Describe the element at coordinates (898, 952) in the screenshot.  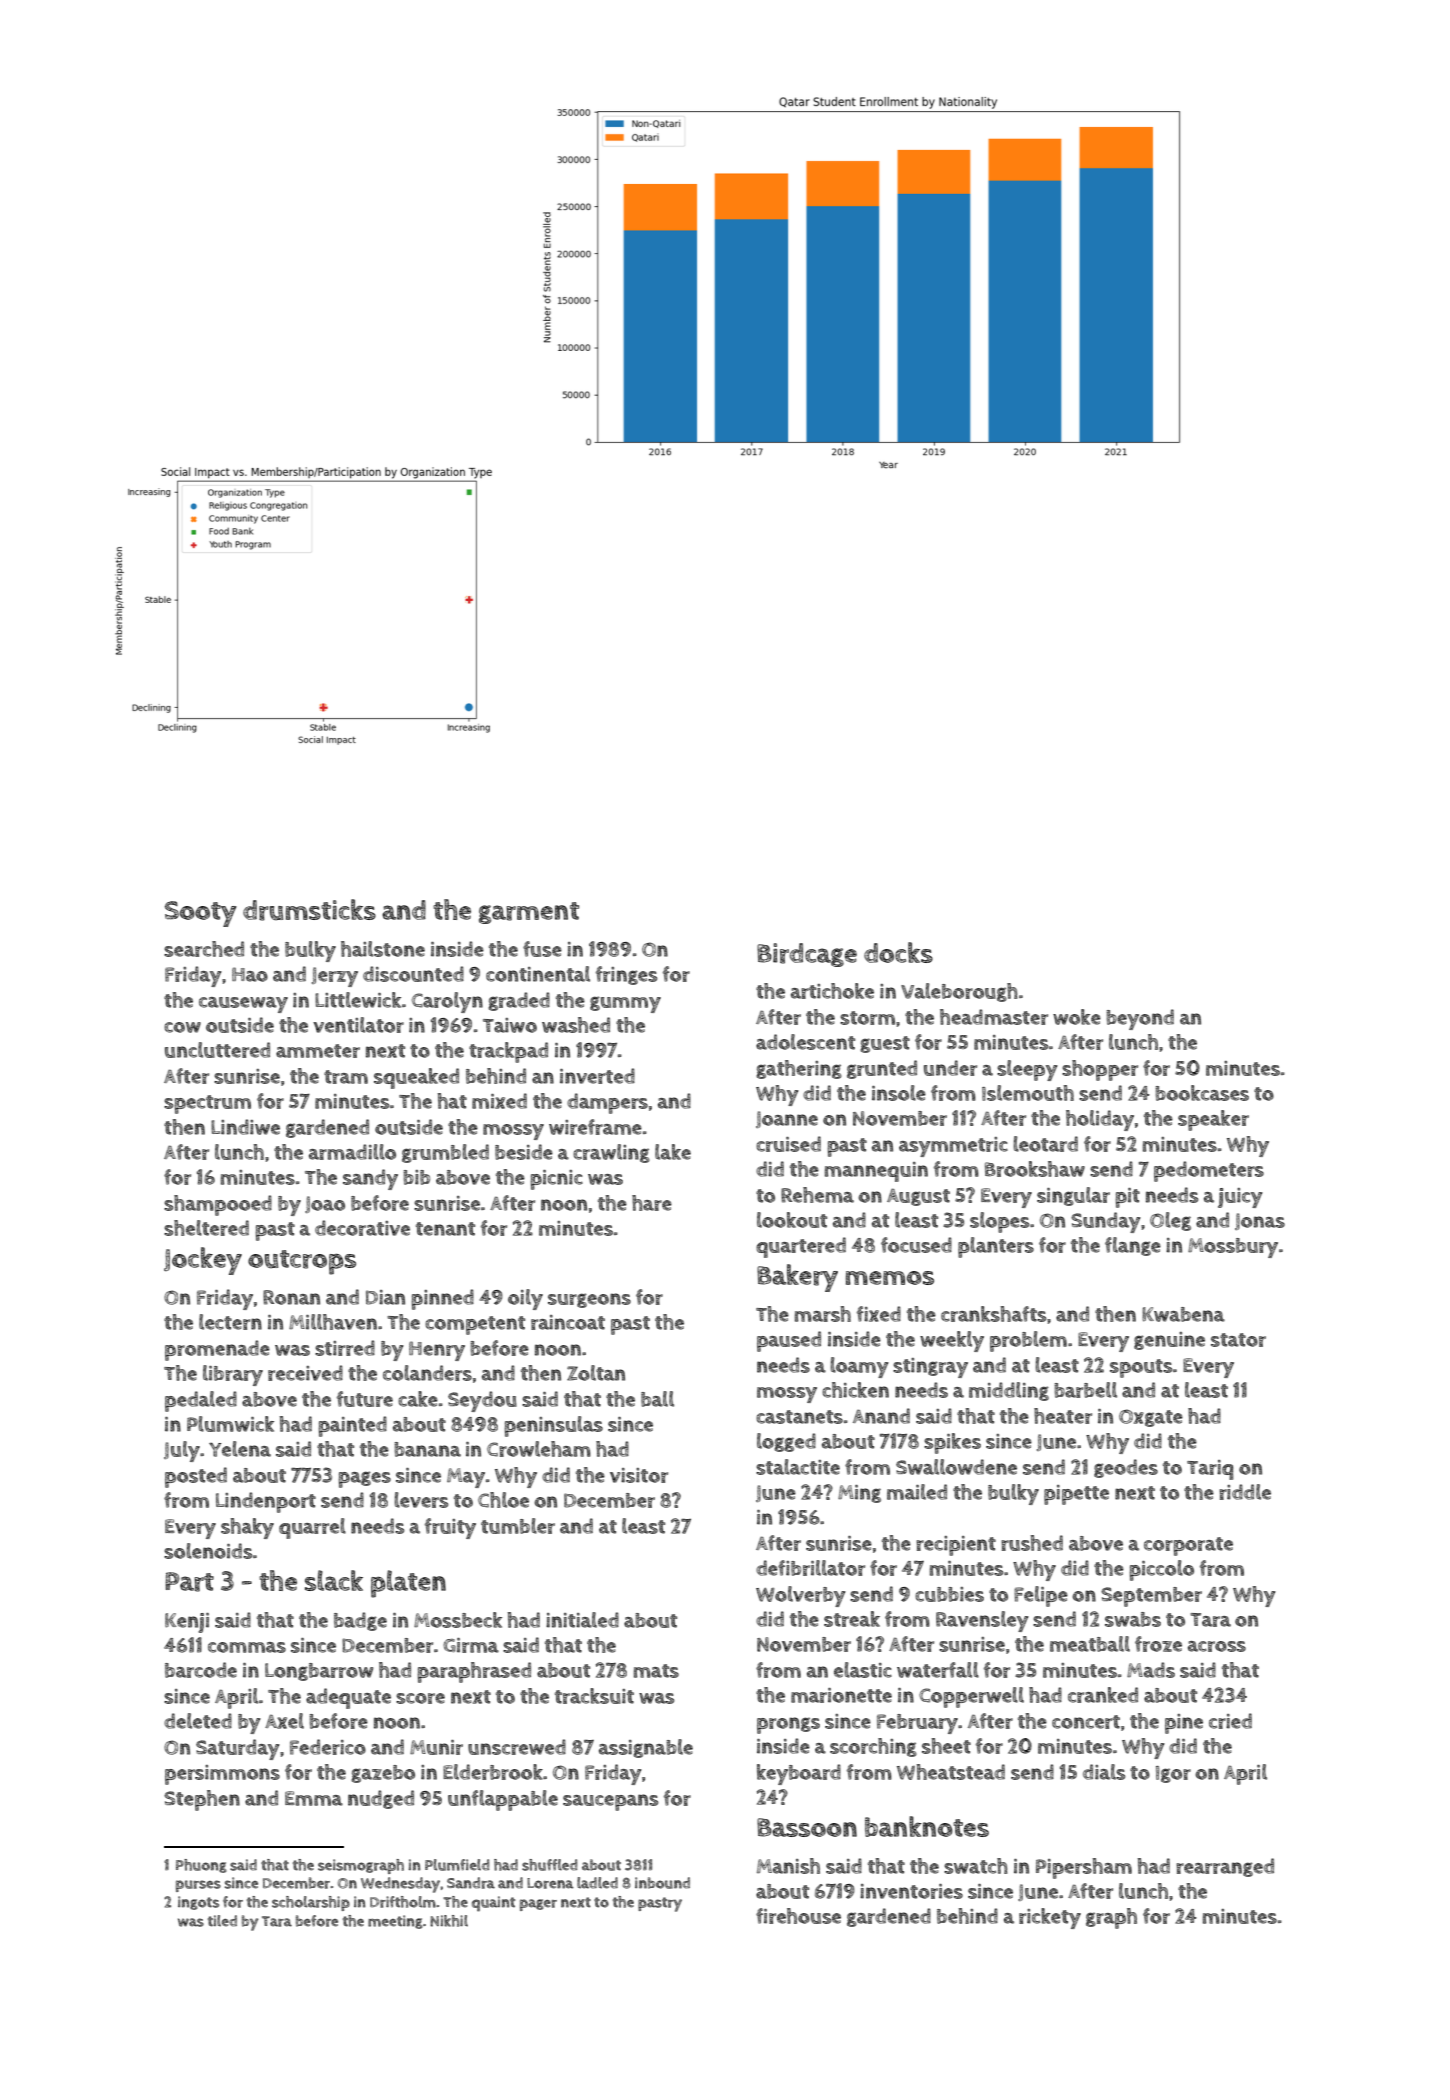
I see `docks` at that location.
